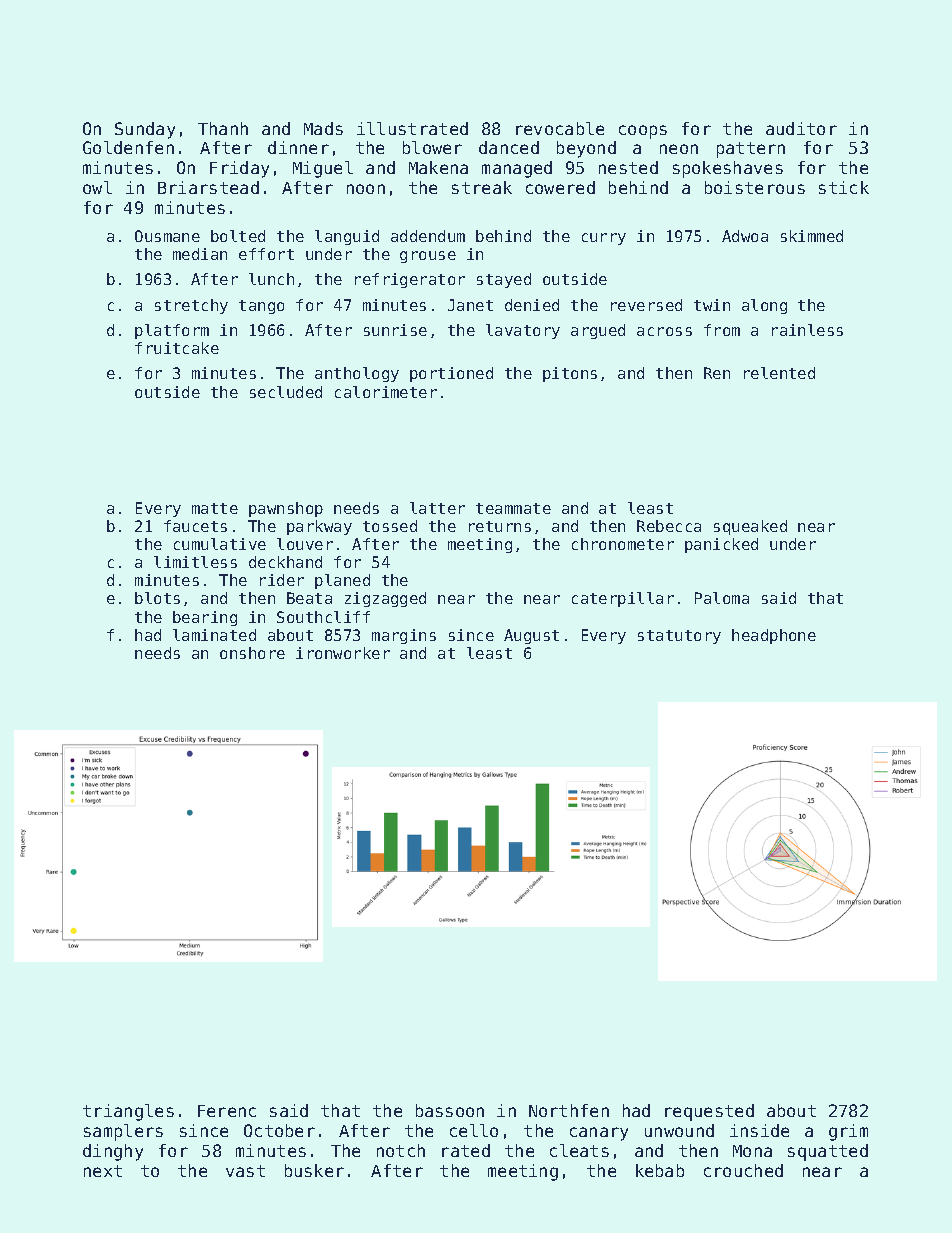 The height and width of the screenshot is (1233, 952). Describe the element at coordinates (679, 637) in the screenshot. I see `statutory` at that location.
